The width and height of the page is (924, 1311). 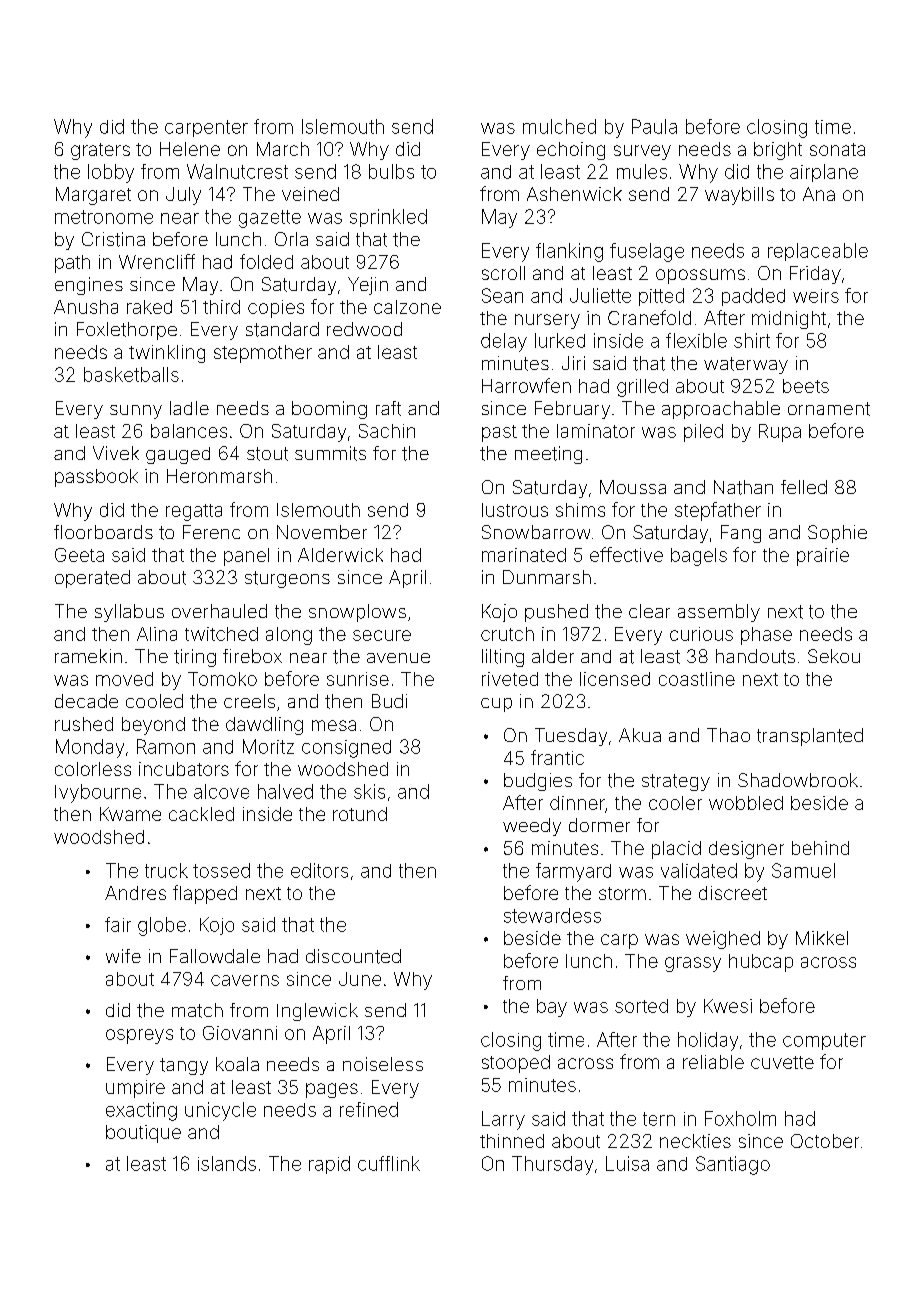 I want to click on Paula, so click(x=654, y=126).
